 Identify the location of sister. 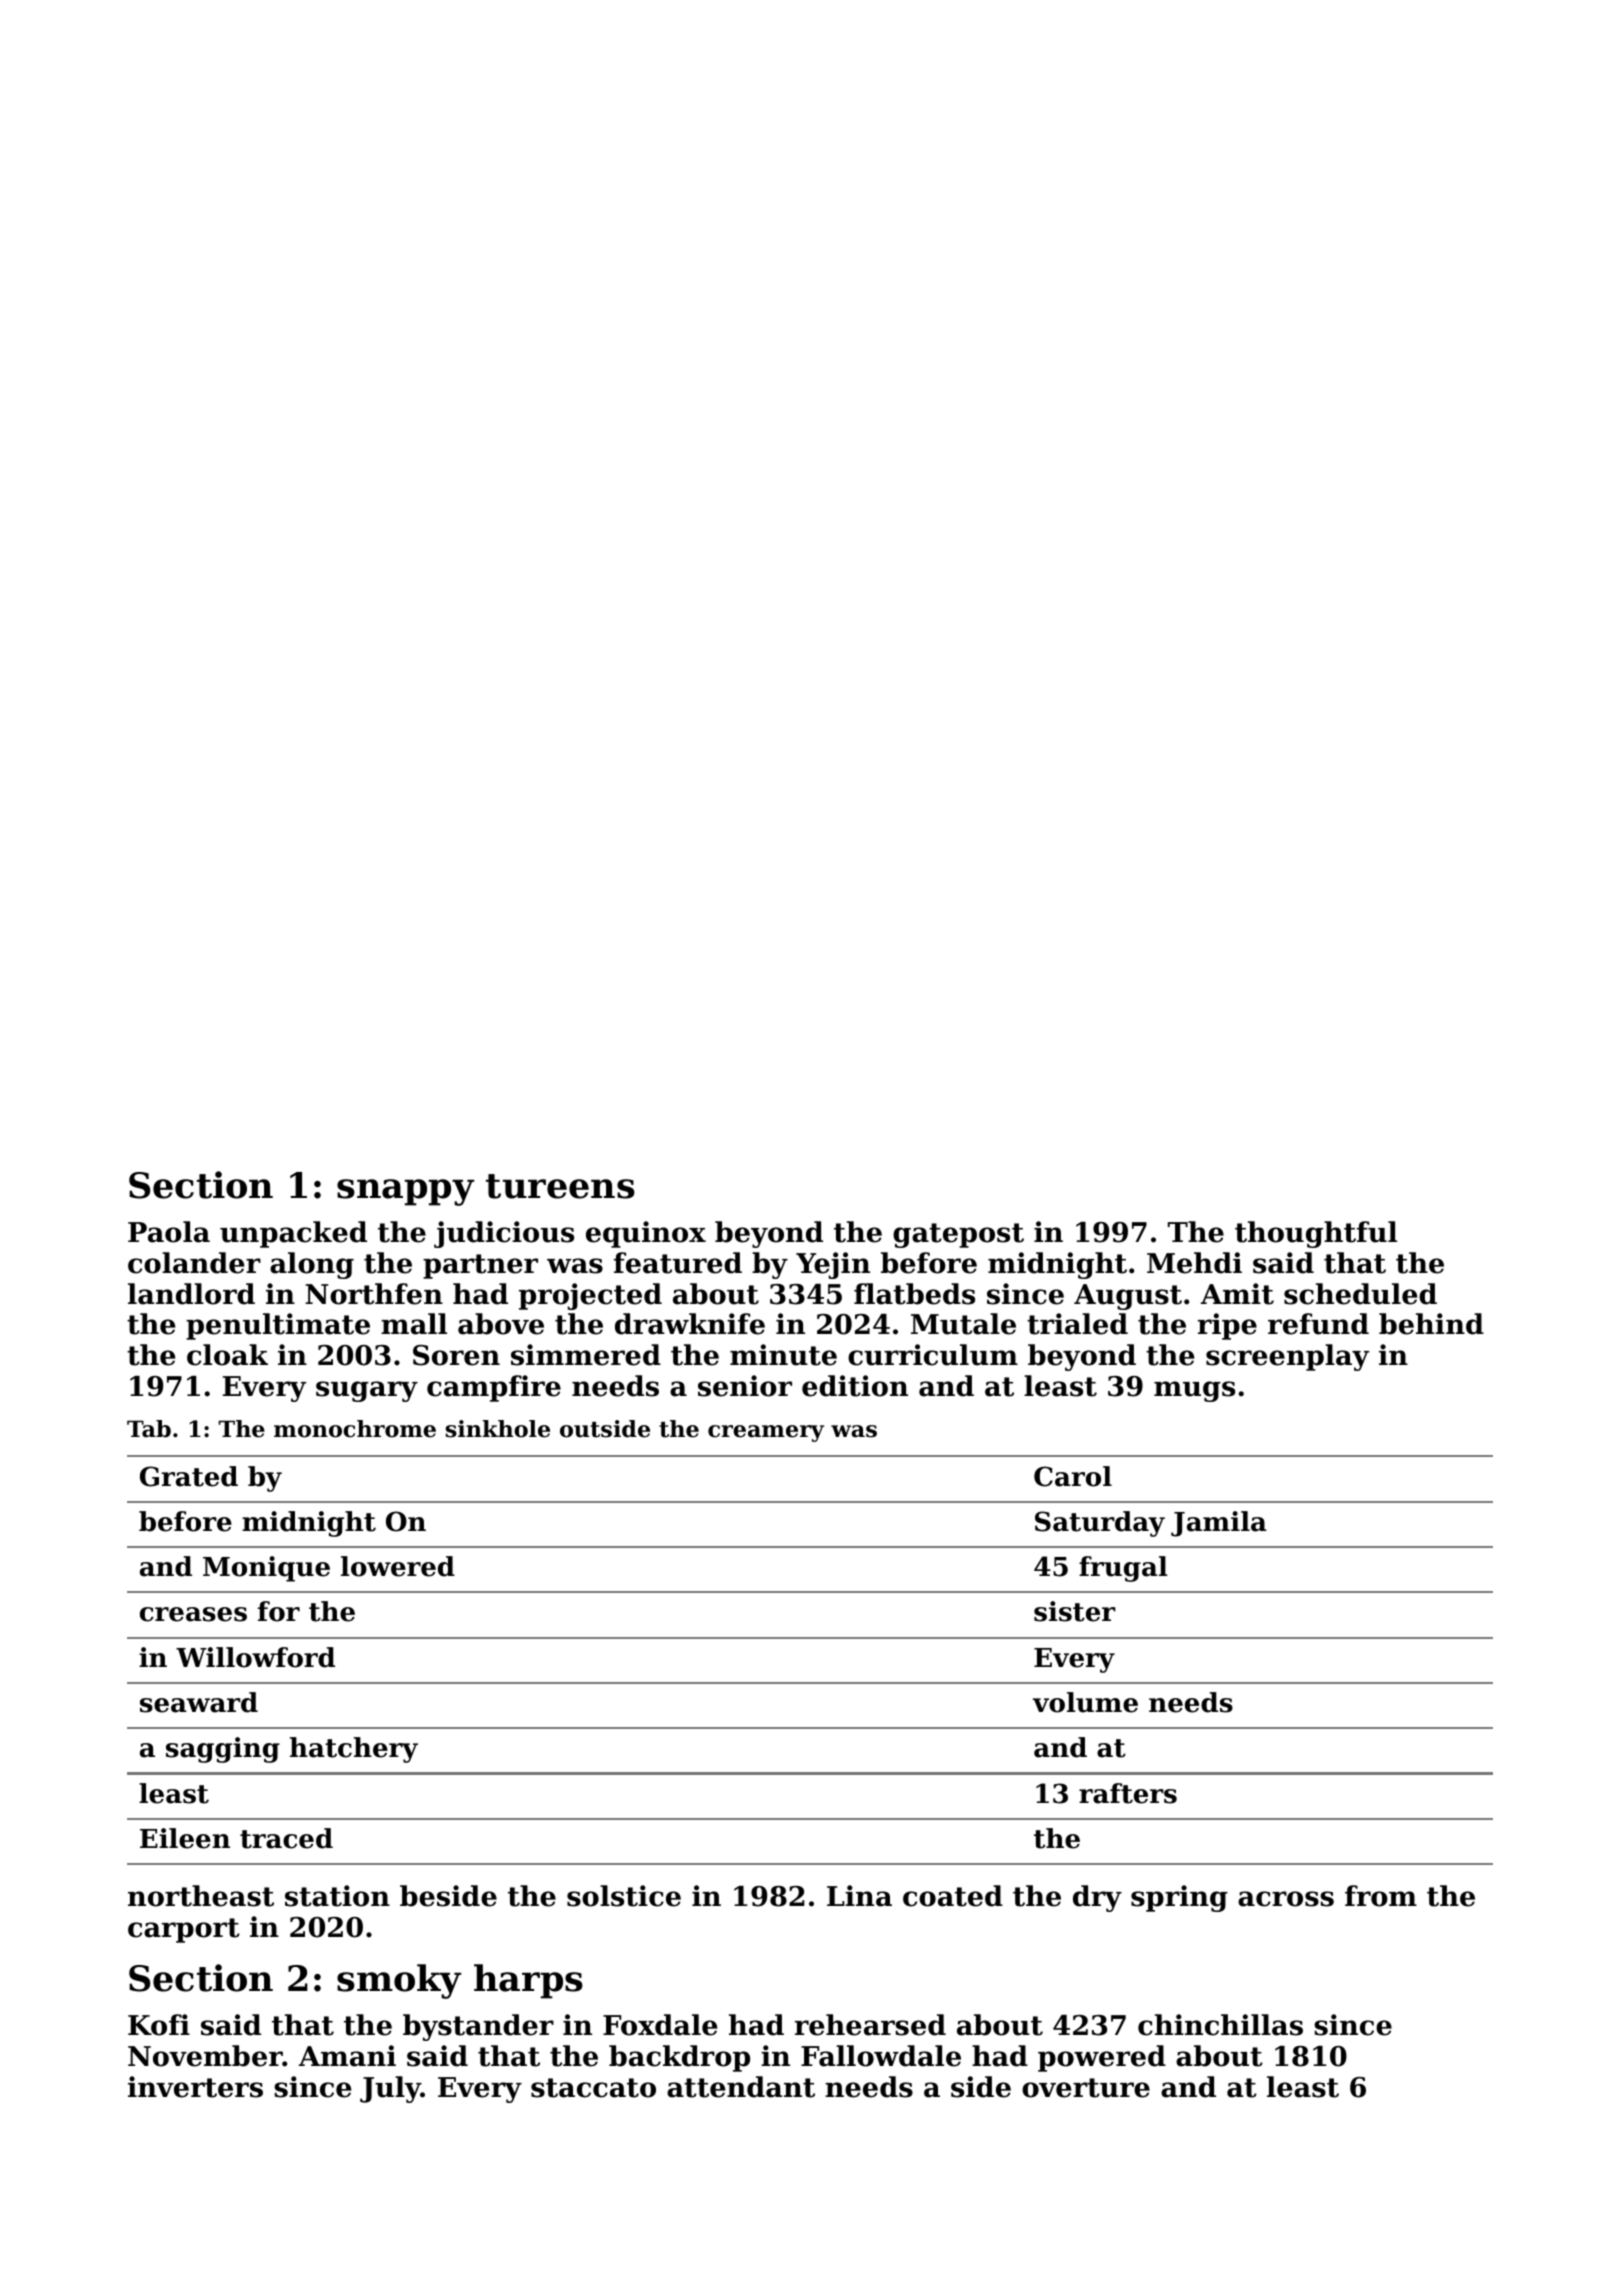
(1075, 1611).
